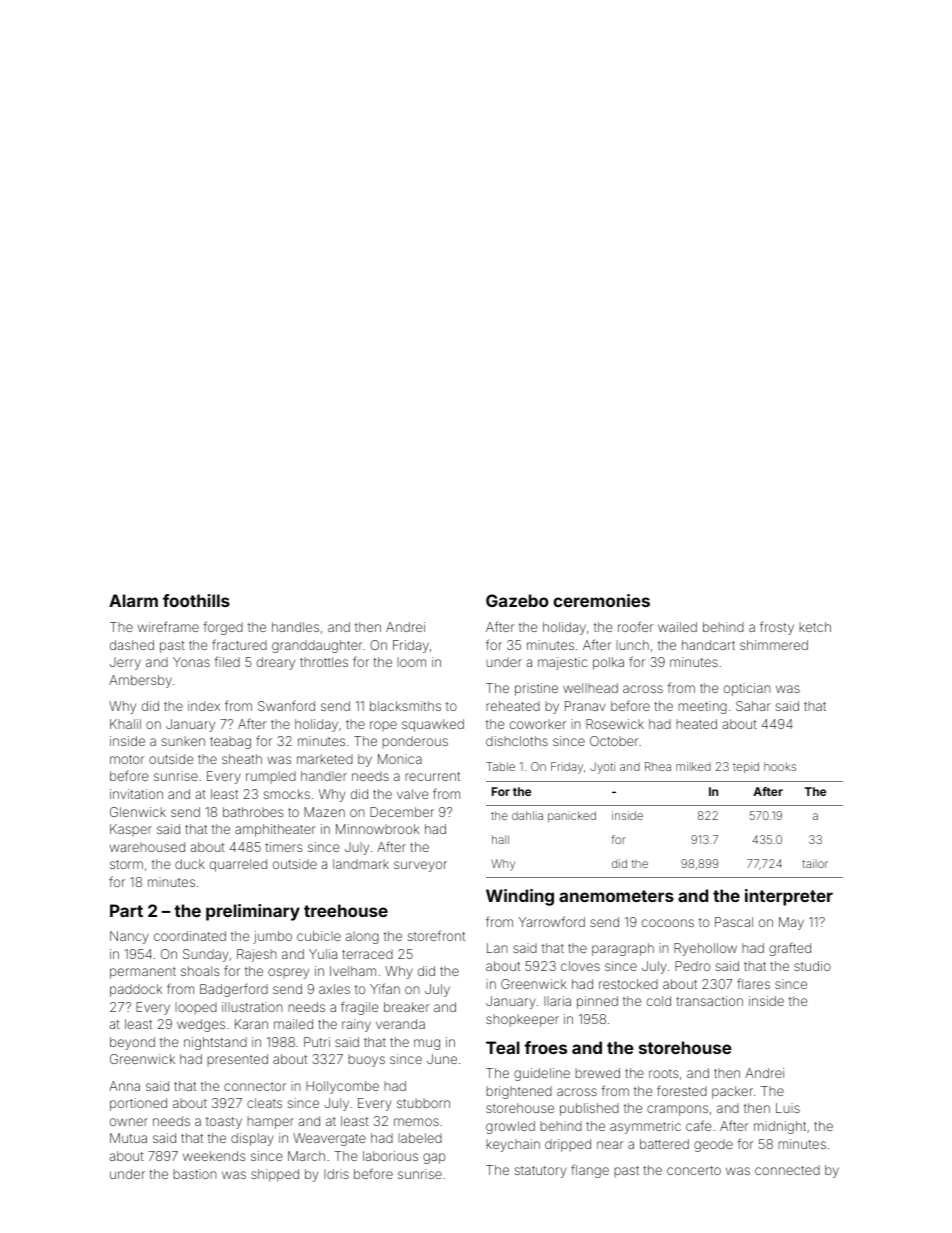  I want to click on Ambersby, so click(140, 681).
